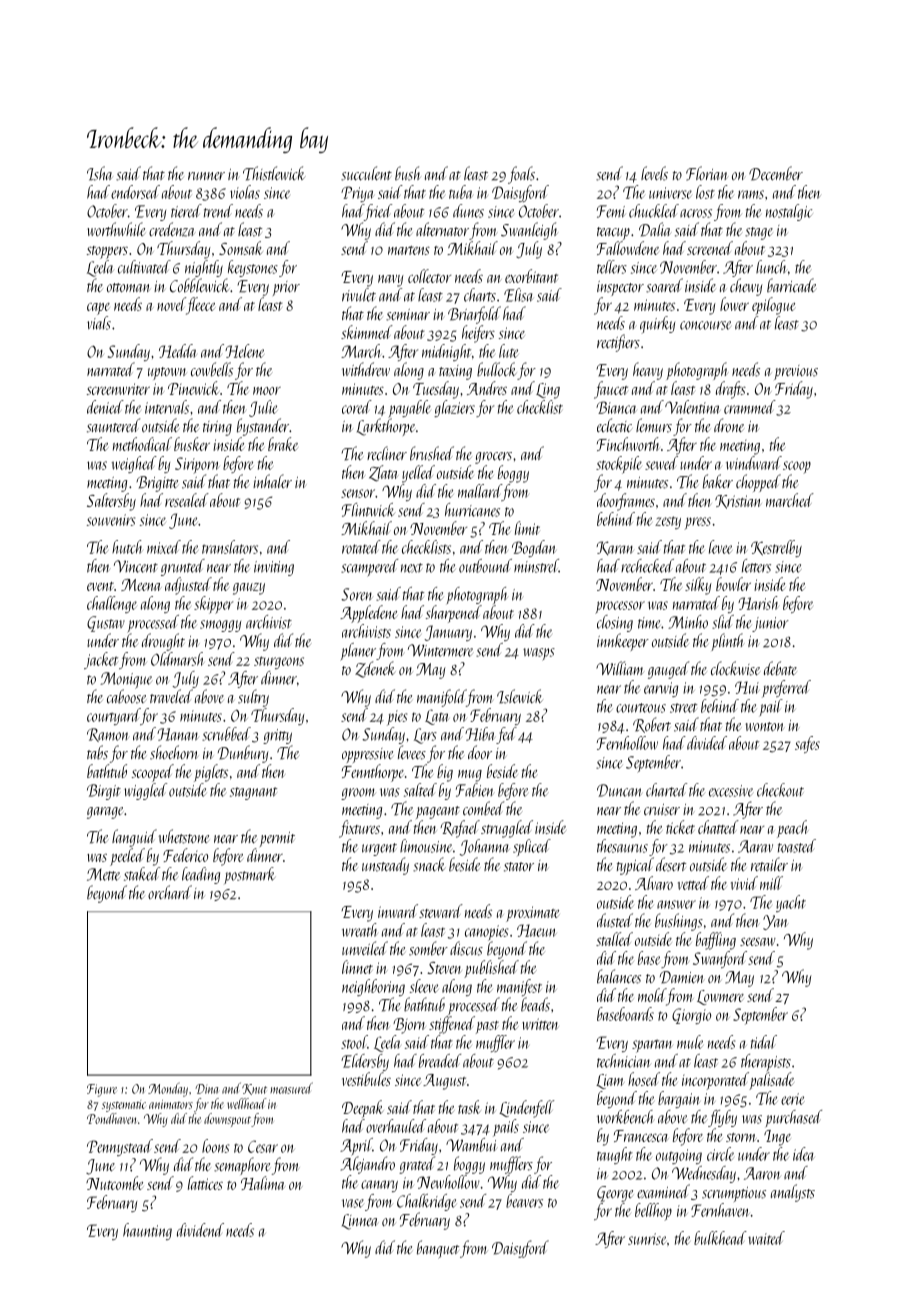 The image size is (908, 1316). Describe the element at coordinates (770, 624) in the screenshot. I see `junior` at that location.
